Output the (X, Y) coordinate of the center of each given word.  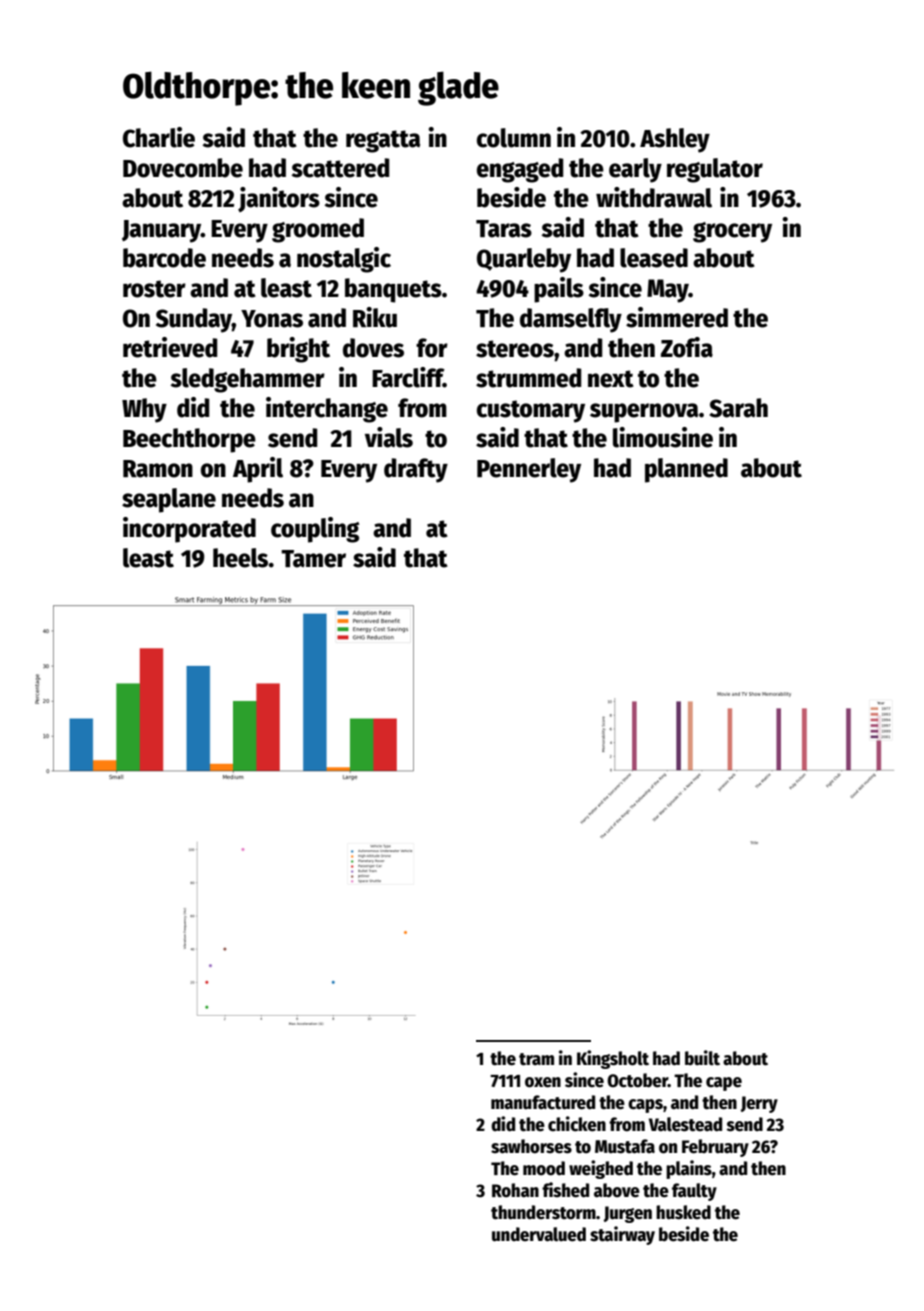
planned (686, 470)
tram (536, 1059)
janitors (279, 199)
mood (544, 1168)
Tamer (313, 559)
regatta (383, 141)
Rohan (515, 1190)
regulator (715, 170)
